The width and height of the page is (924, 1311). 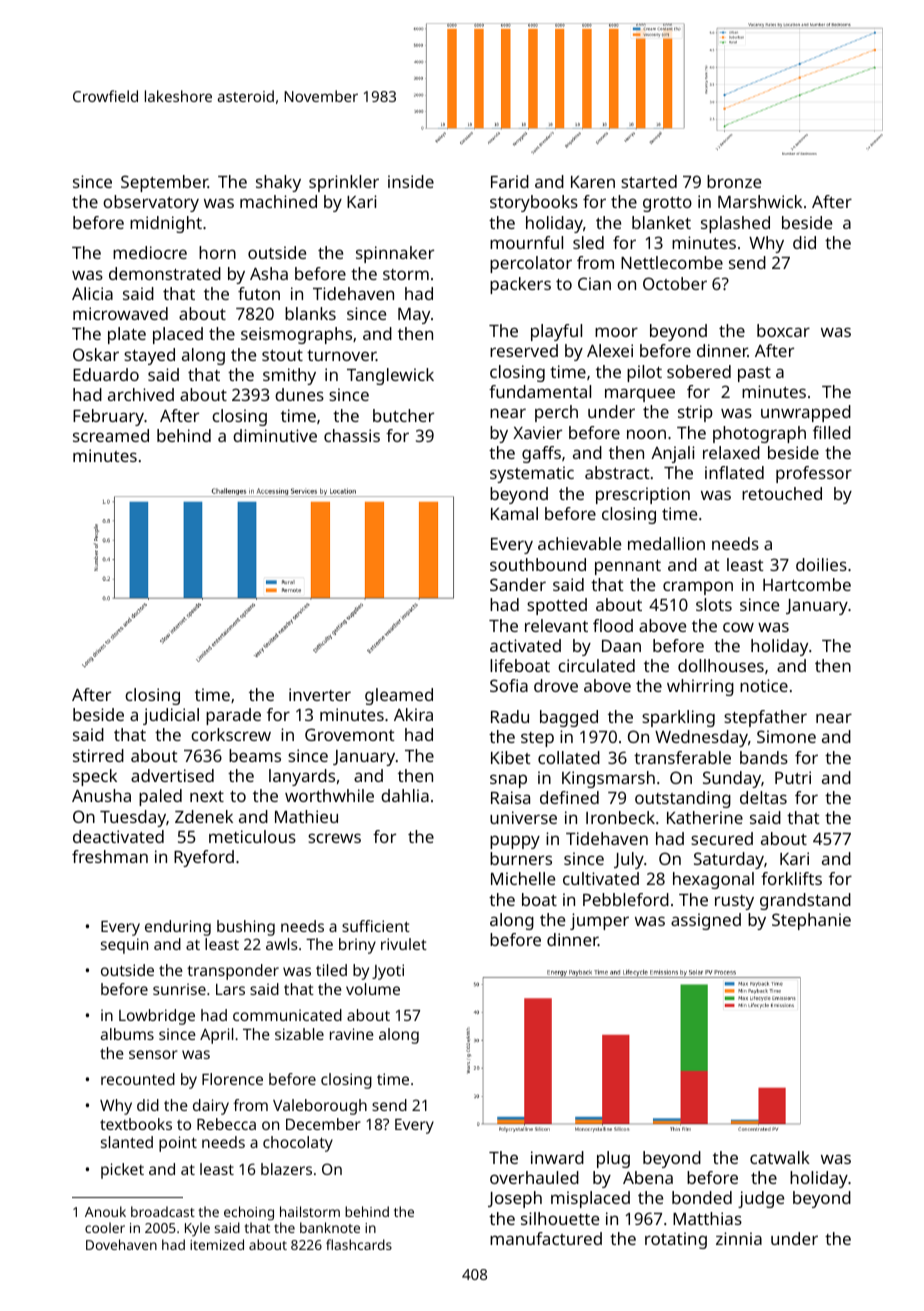 What do you see at coordinates (676, 1240) in the page?
I see `rotating` at bounding box center [676, 1240].
